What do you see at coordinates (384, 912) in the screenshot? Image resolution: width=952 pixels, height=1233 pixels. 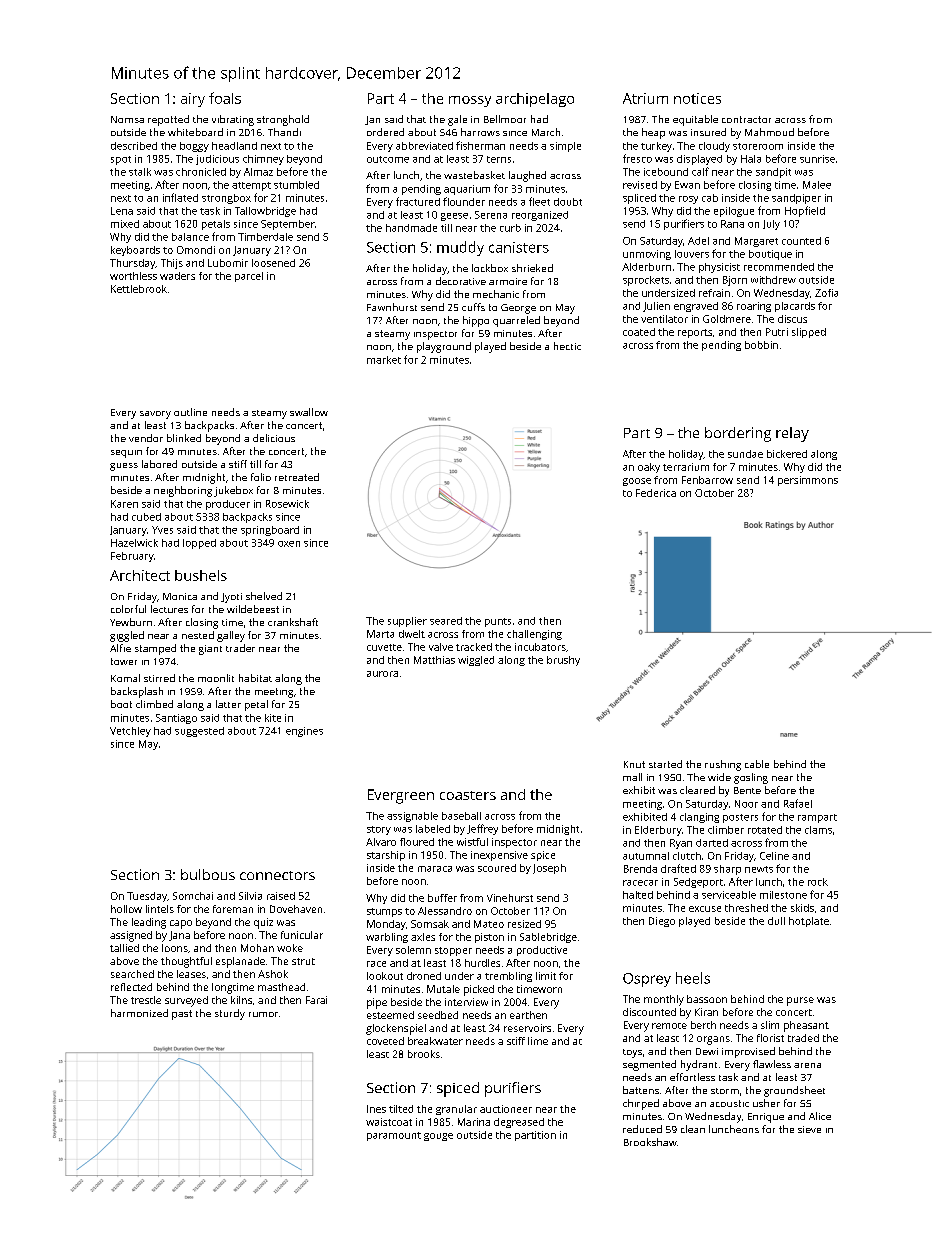 I see `stumps` at bounding box center [384, 912].
